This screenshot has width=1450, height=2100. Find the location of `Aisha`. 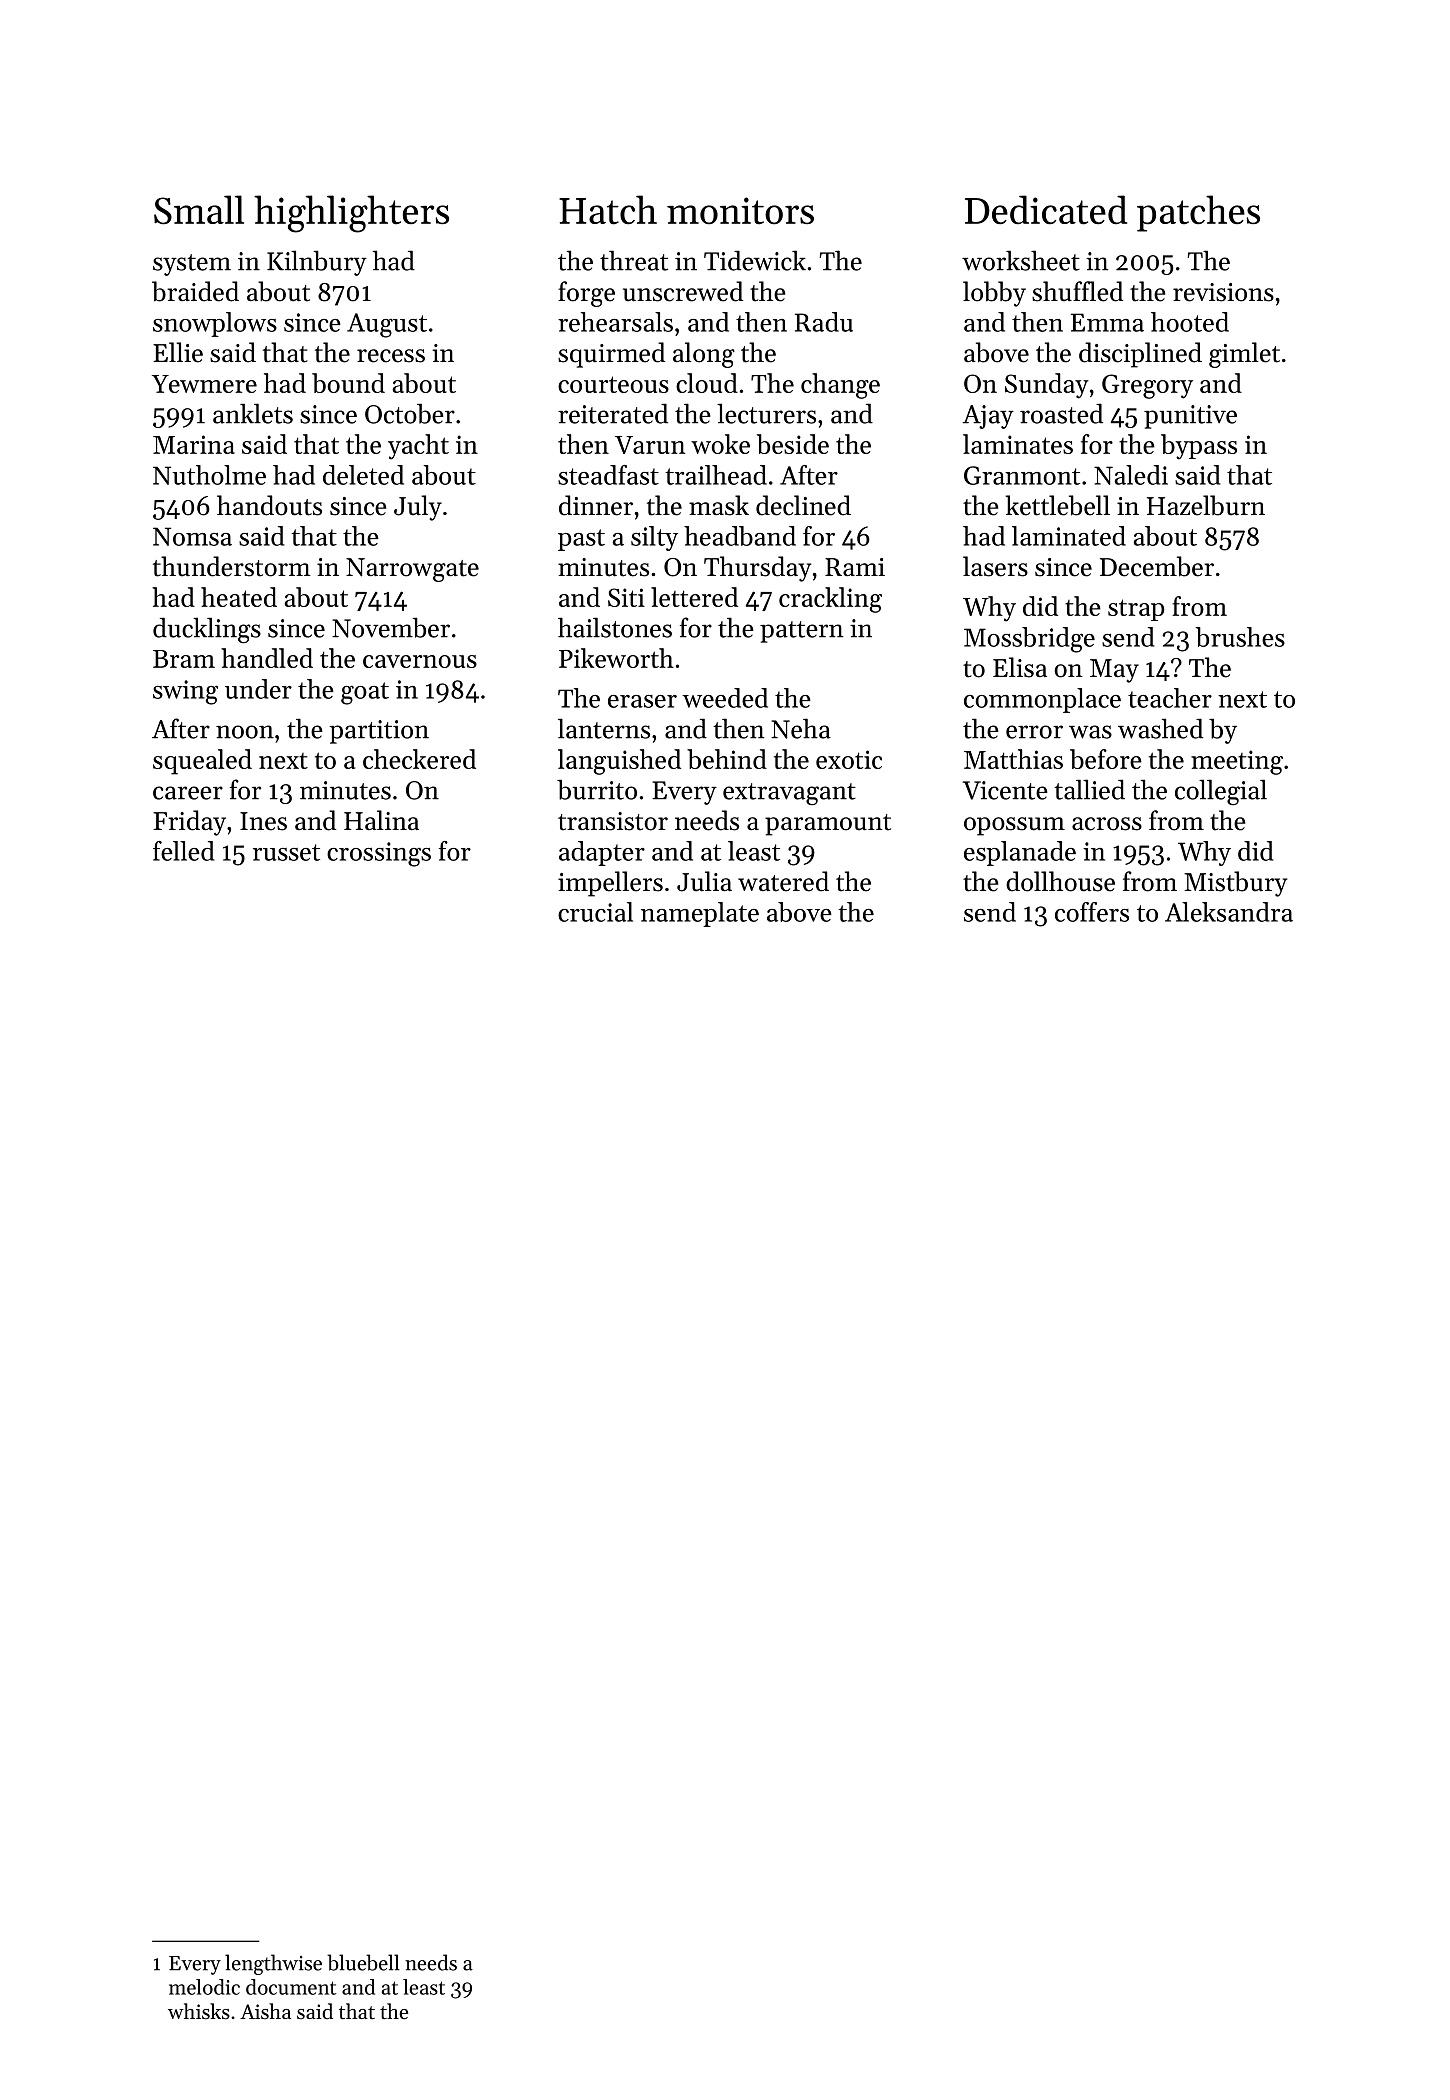

Aisha is located at coordinates (265, 2011).
